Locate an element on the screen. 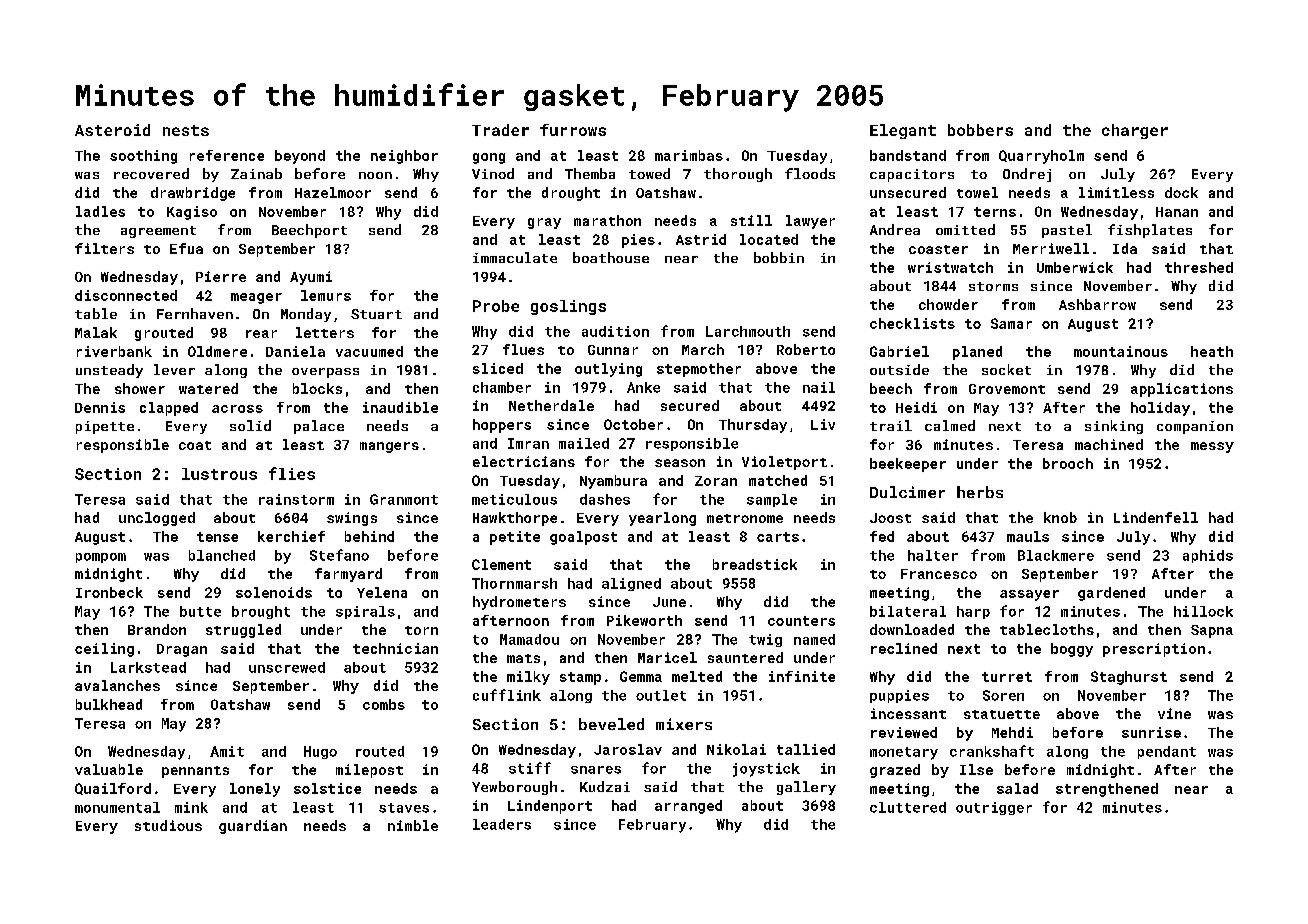  turret is located at coordinates (1007, 677).
